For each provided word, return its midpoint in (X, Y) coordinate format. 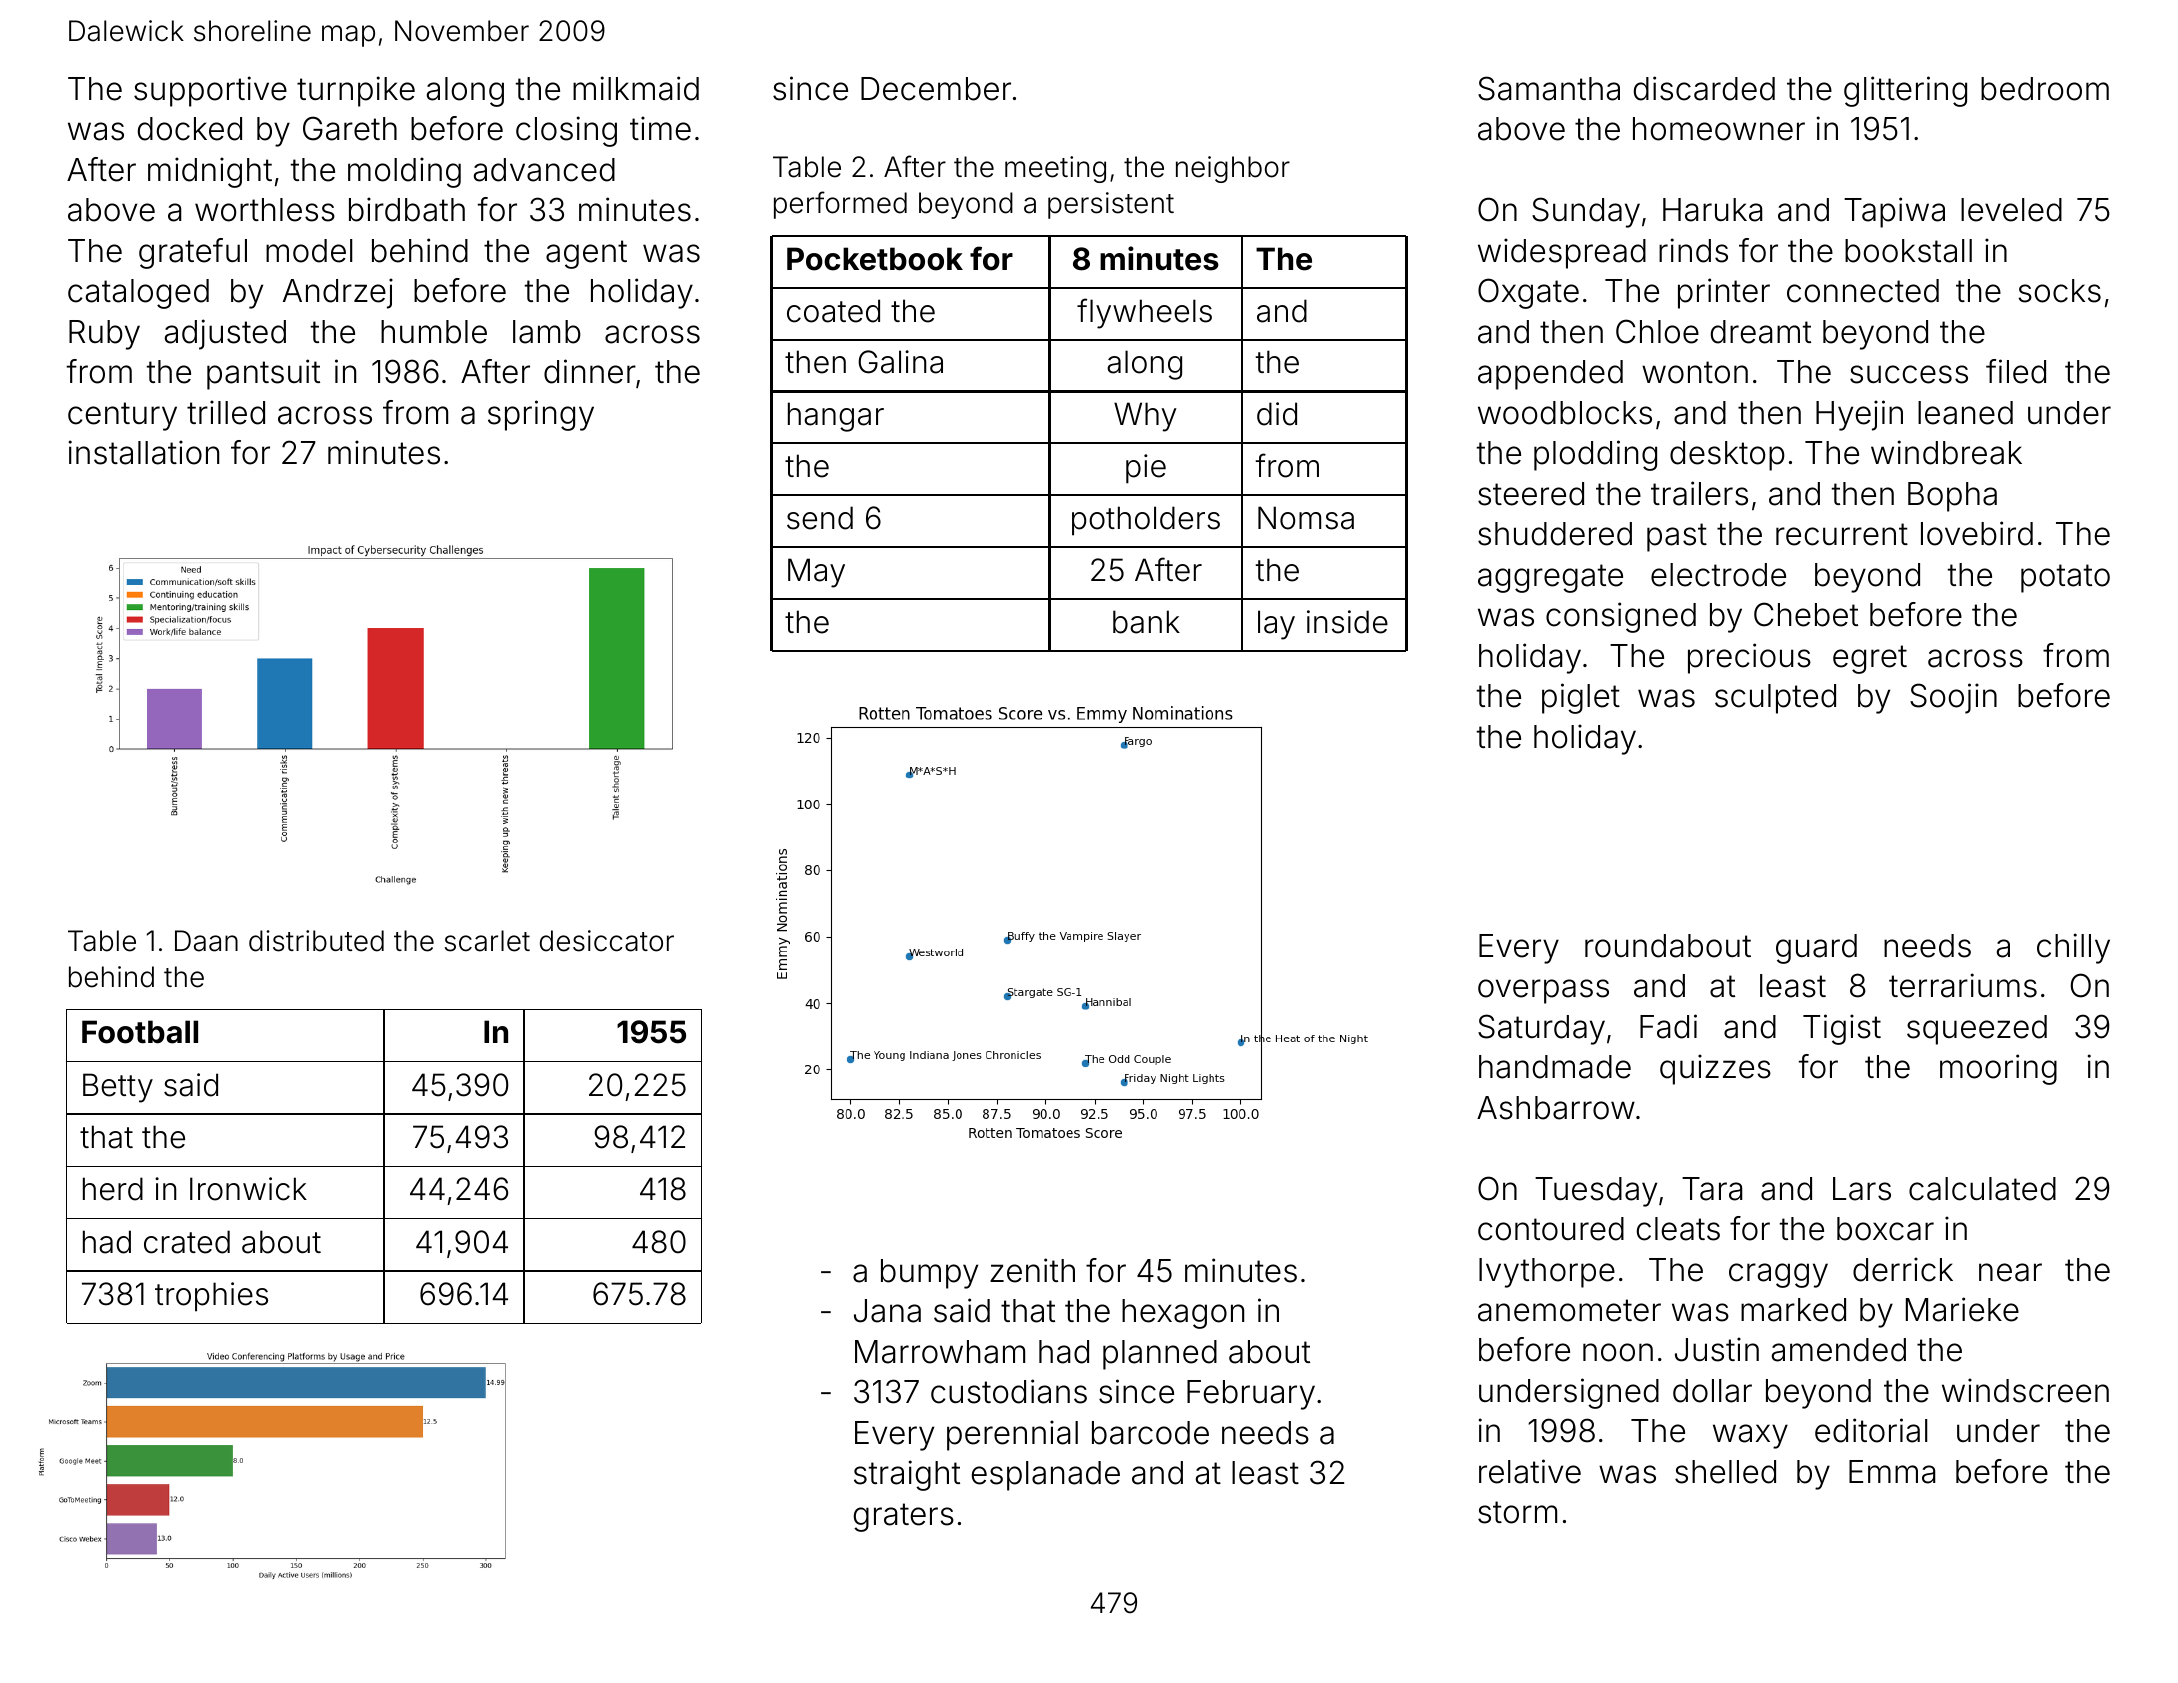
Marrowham (940, 1352)
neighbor (1233, 169)
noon (1618, 1352)
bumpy (929, 1274)
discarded (1704, 88)
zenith (1032, 1270)
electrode (1718, 575)
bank (1146, 622)
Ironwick (248, 1189)
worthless (265, 210)
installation (144, 452)
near (2010, 1272)
